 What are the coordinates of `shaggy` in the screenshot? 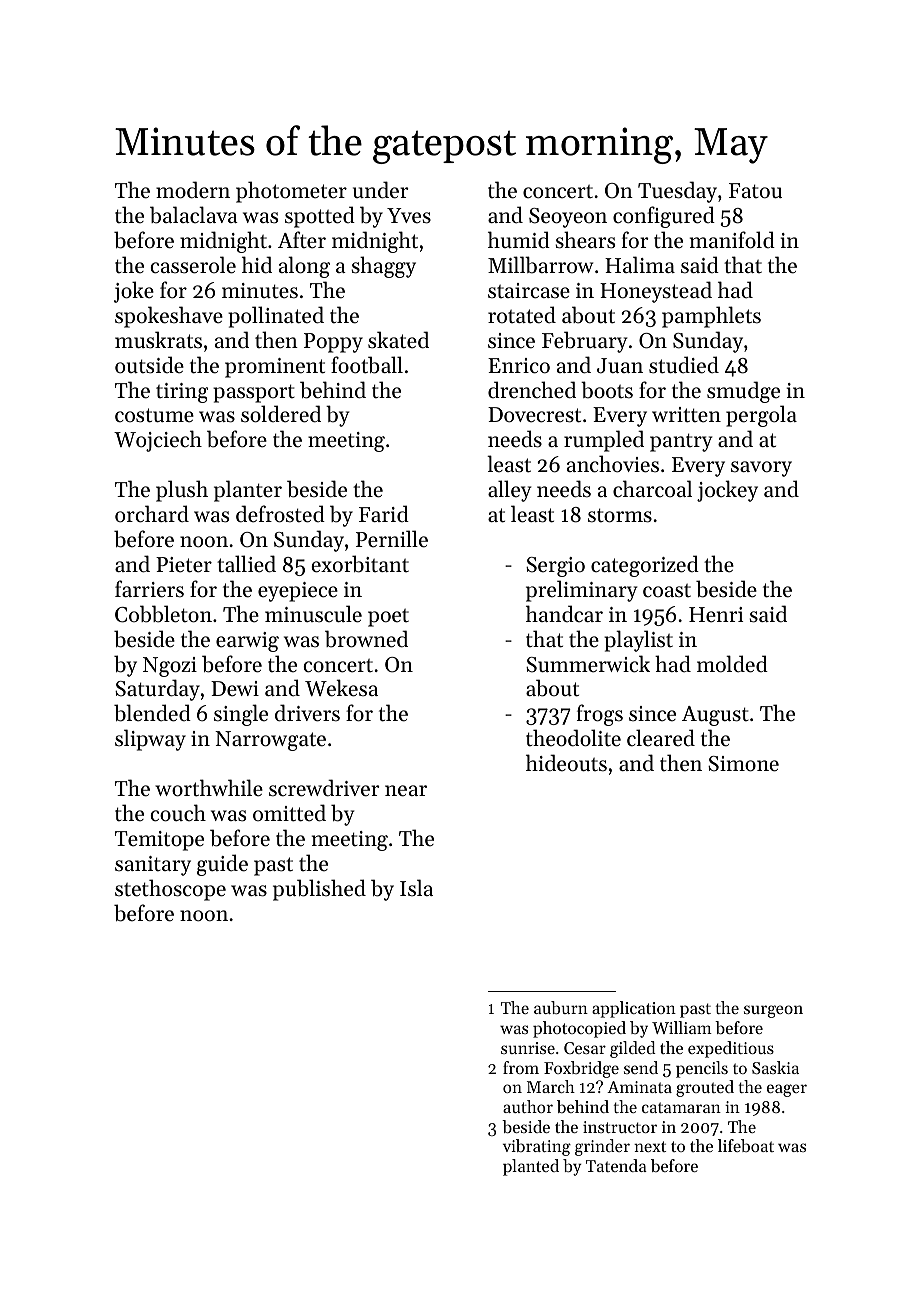 It's located at (384, 267).
